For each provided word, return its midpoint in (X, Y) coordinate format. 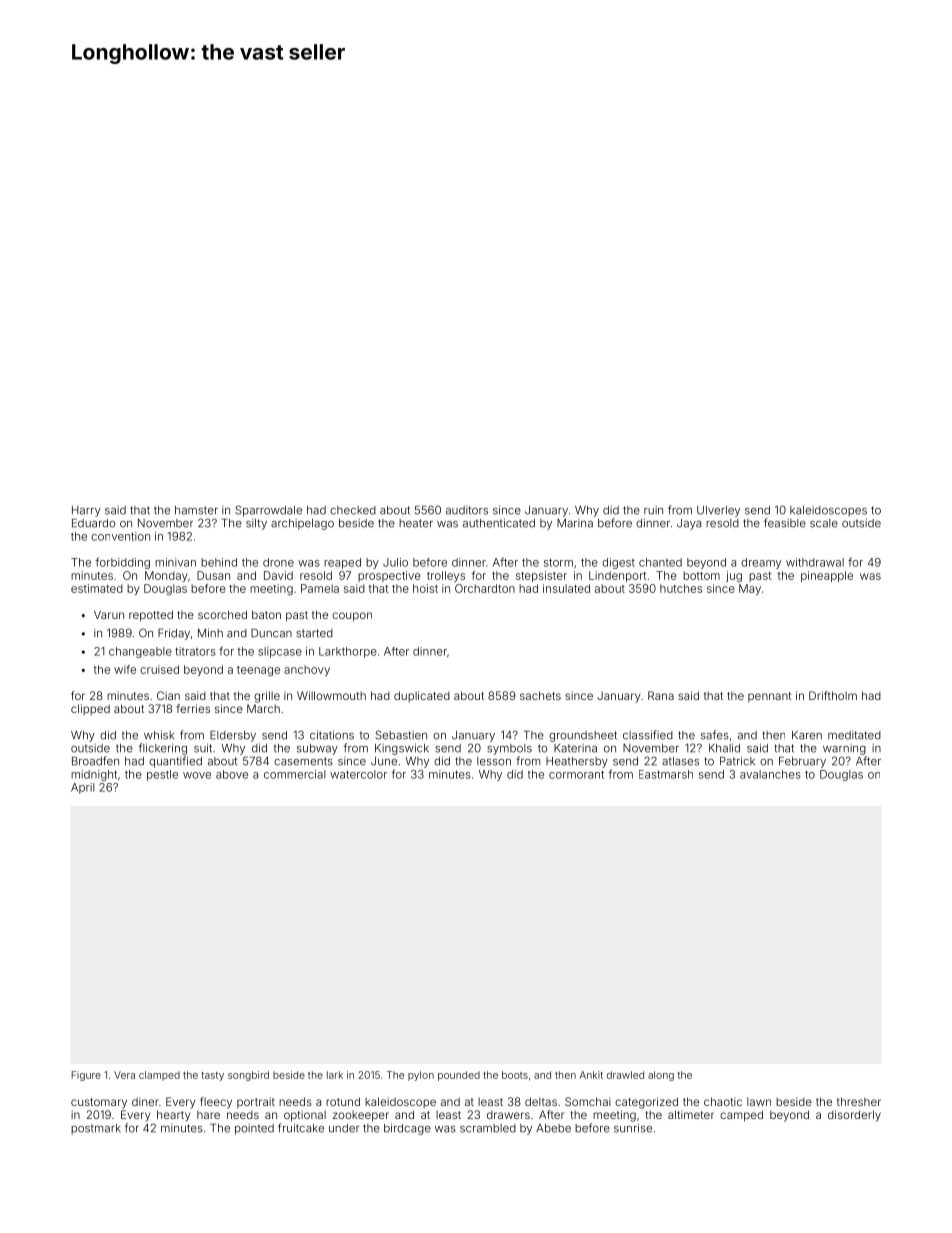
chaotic (723, 1101)
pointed (254, 1129)
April (83, 788)
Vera (124, 1075)
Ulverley (718, 511)
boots (515, 1075)
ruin (653, 510)
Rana (661, 695)
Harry (86, 511)
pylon (421, 1076)
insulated (566, 588)
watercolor (358, 774)
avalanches (770, 774)
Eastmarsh (666, 774)
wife (125, 669)
